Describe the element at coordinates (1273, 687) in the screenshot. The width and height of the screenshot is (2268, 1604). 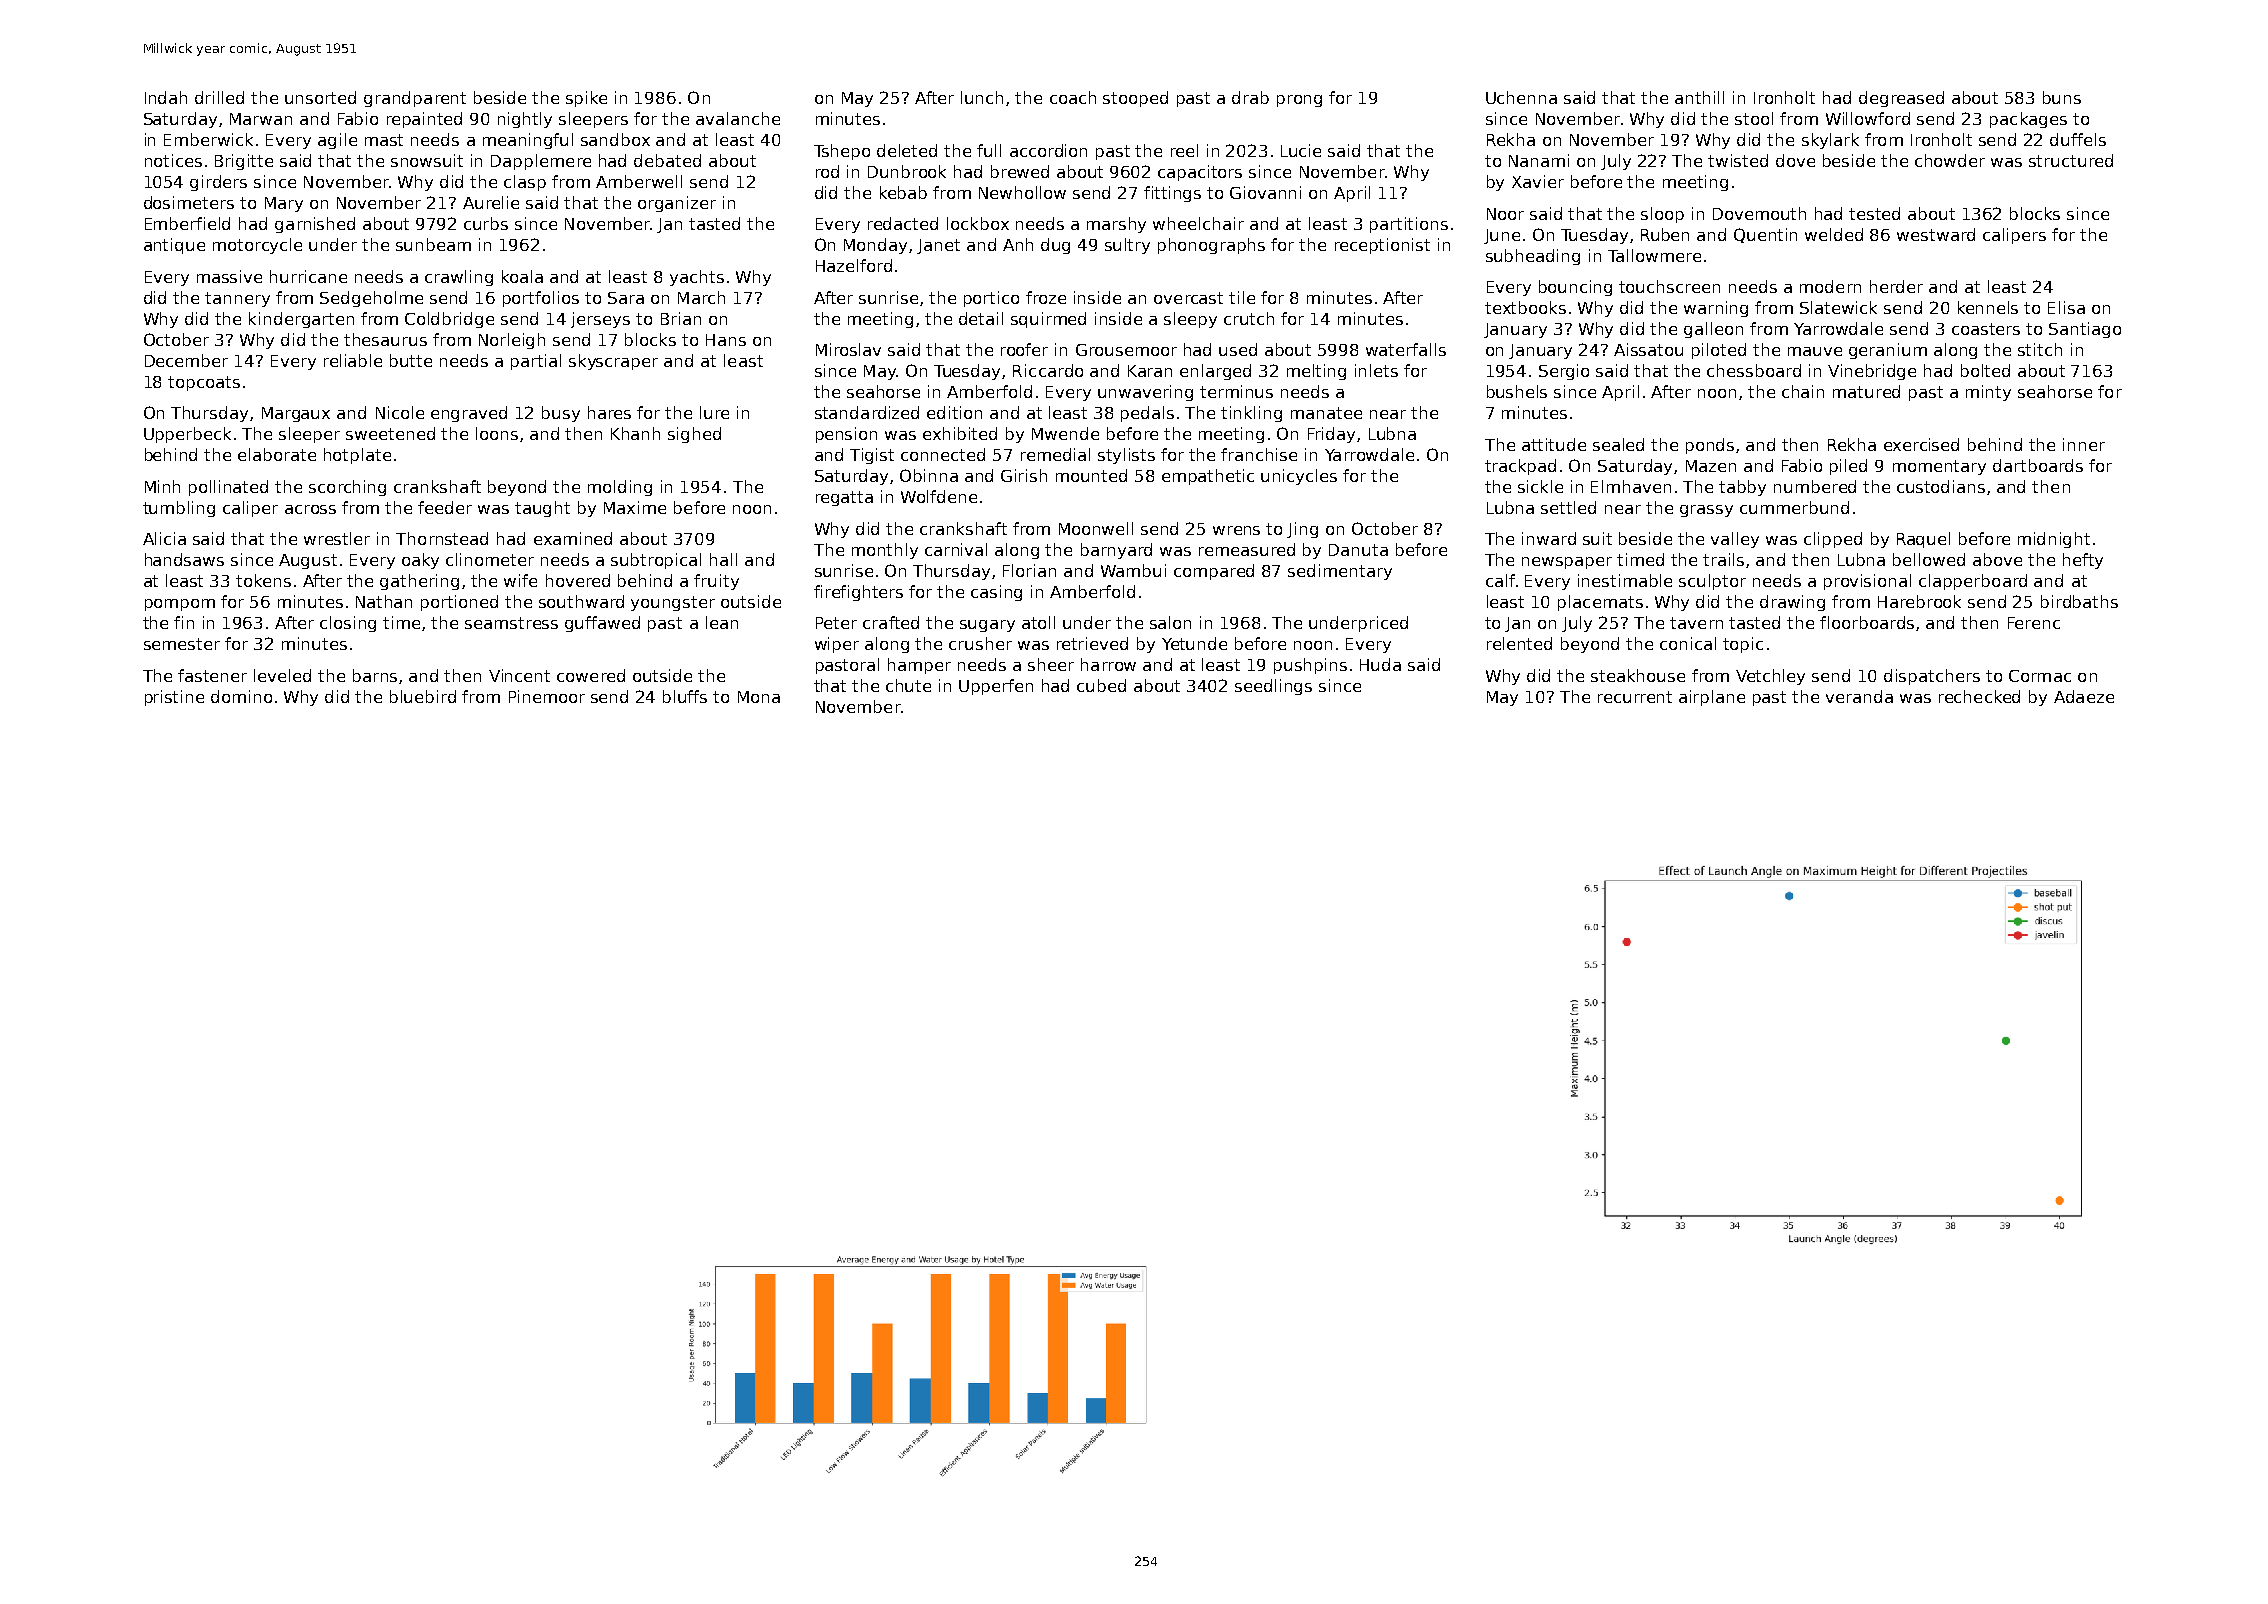
I see `seedlings` at that location.
